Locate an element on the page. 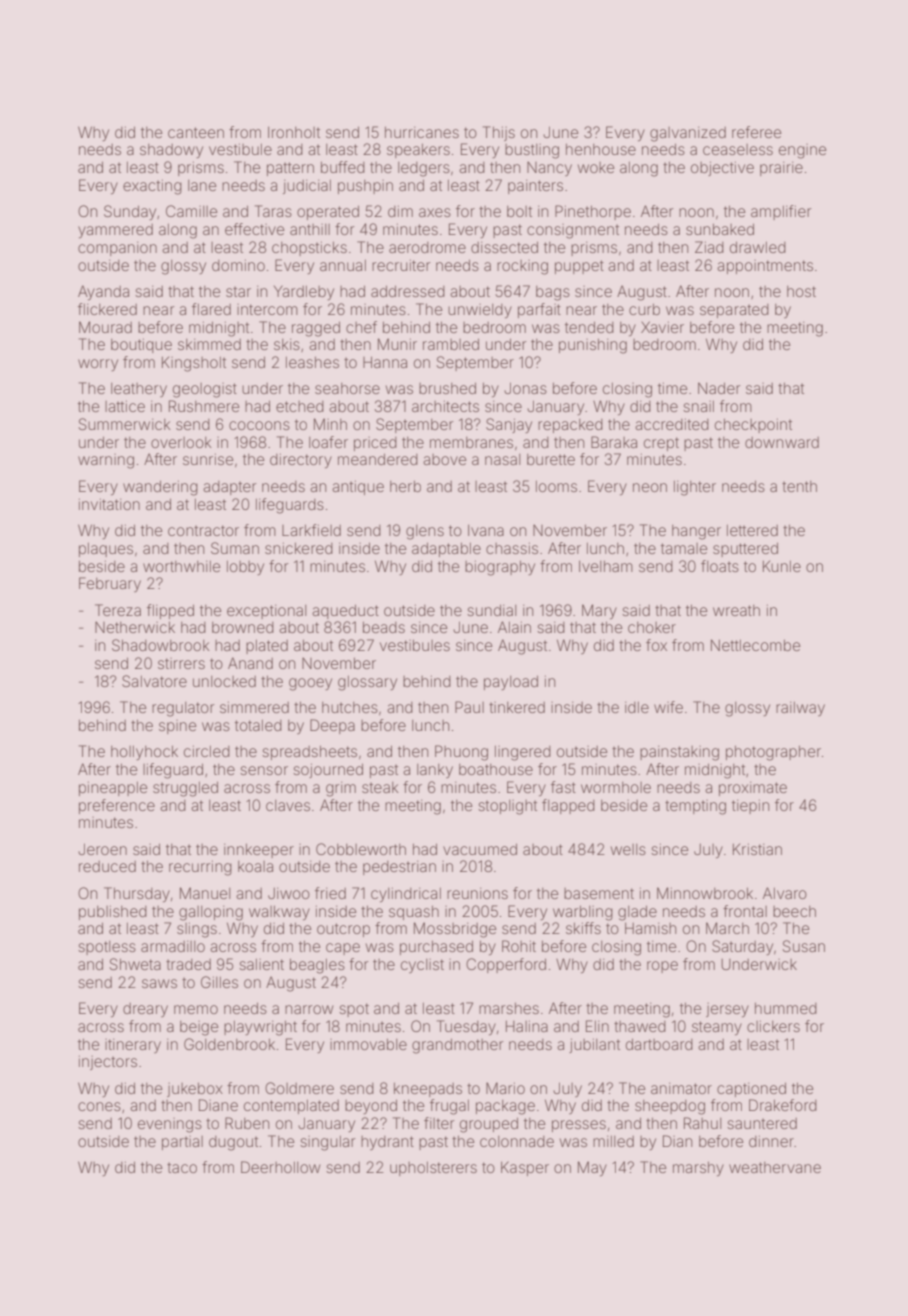 The image size is (908, 1316). evenings is located at coordinates (170, 1125).
